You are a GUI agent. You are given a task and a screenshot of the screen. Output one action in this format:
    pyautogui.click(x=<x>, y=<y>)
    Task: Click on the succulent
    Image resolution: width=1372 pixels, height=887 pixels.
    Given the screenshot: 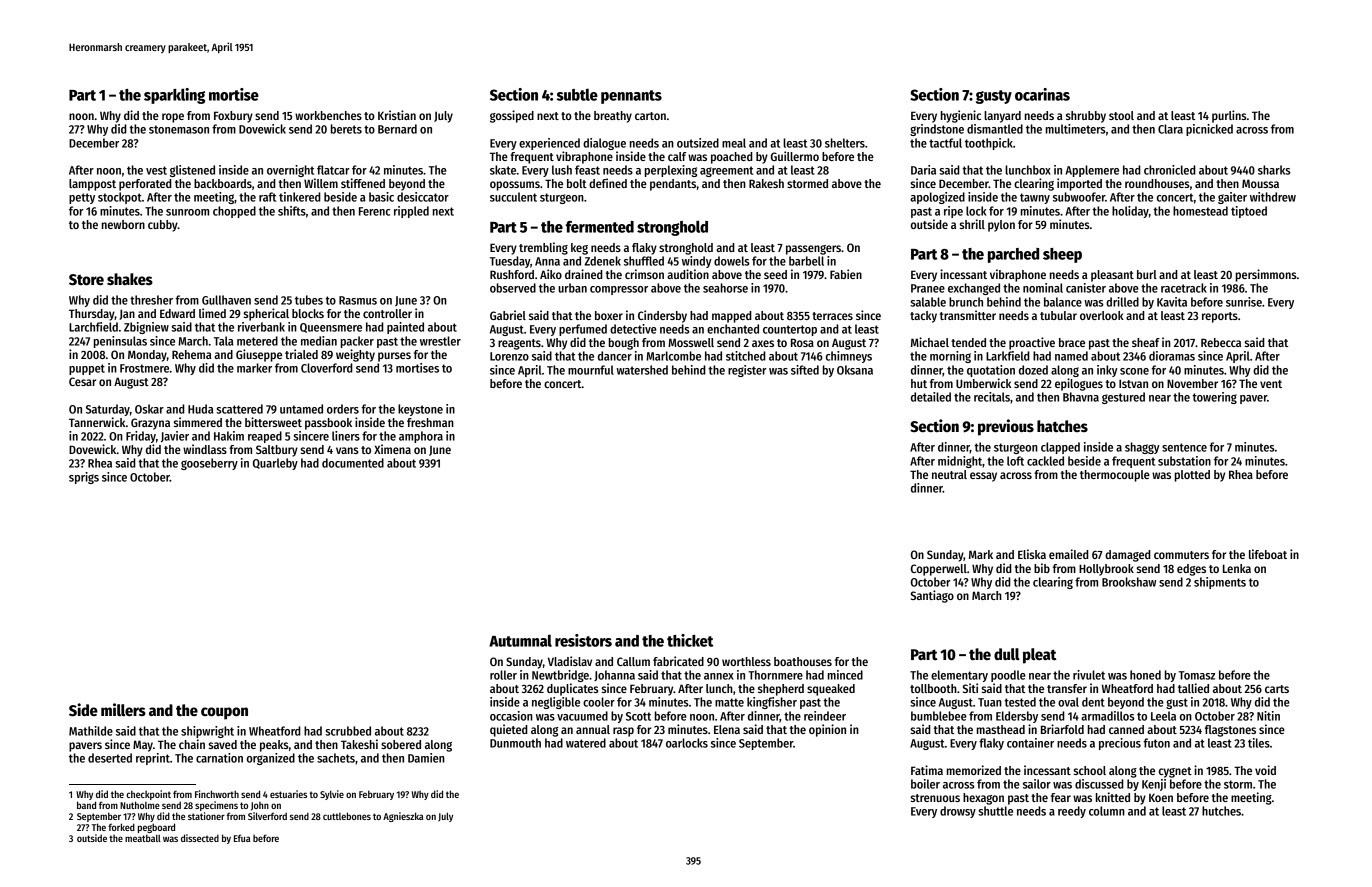 What is the action you would take?
    pyautogui.click(x=513, y=197)
